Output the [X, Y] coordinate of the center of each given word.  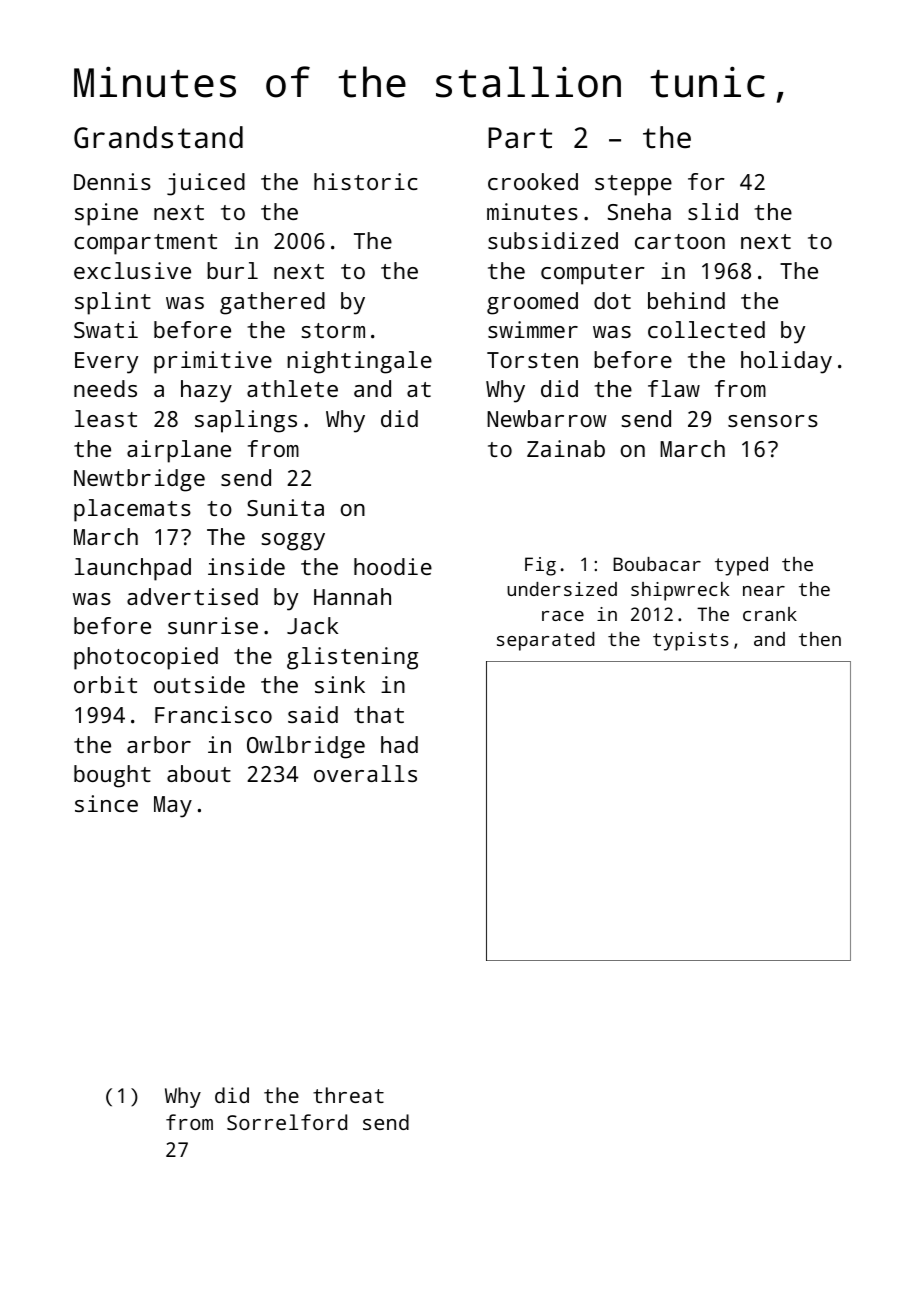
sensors [773, 421]
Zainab [566, 448]
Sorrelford [287, 1122]
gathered [272, 303]
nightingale [359, 362]
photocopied [146, 658]
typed [741, 566]
